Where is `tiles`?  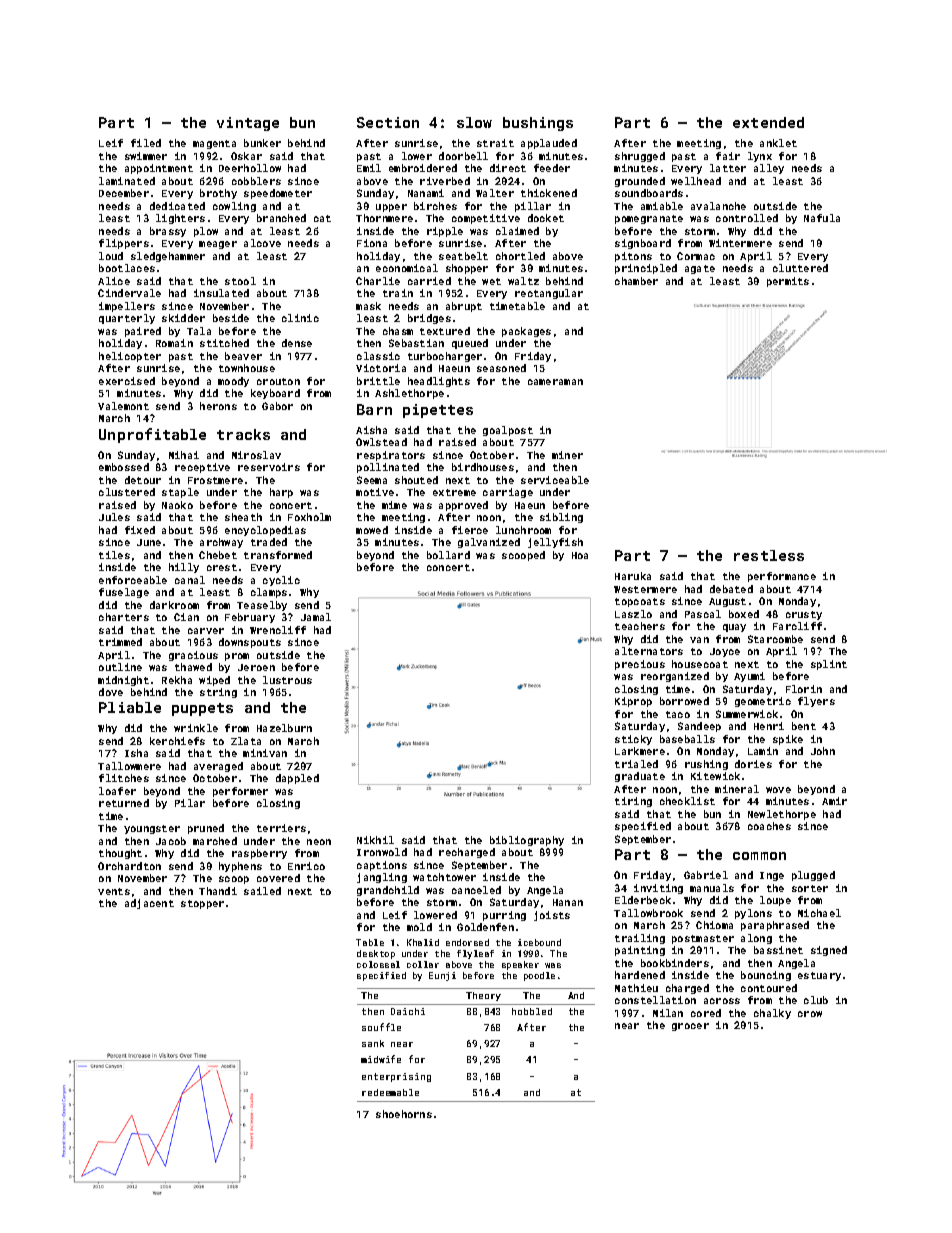
tiles is located at coordinates (114, 555).
